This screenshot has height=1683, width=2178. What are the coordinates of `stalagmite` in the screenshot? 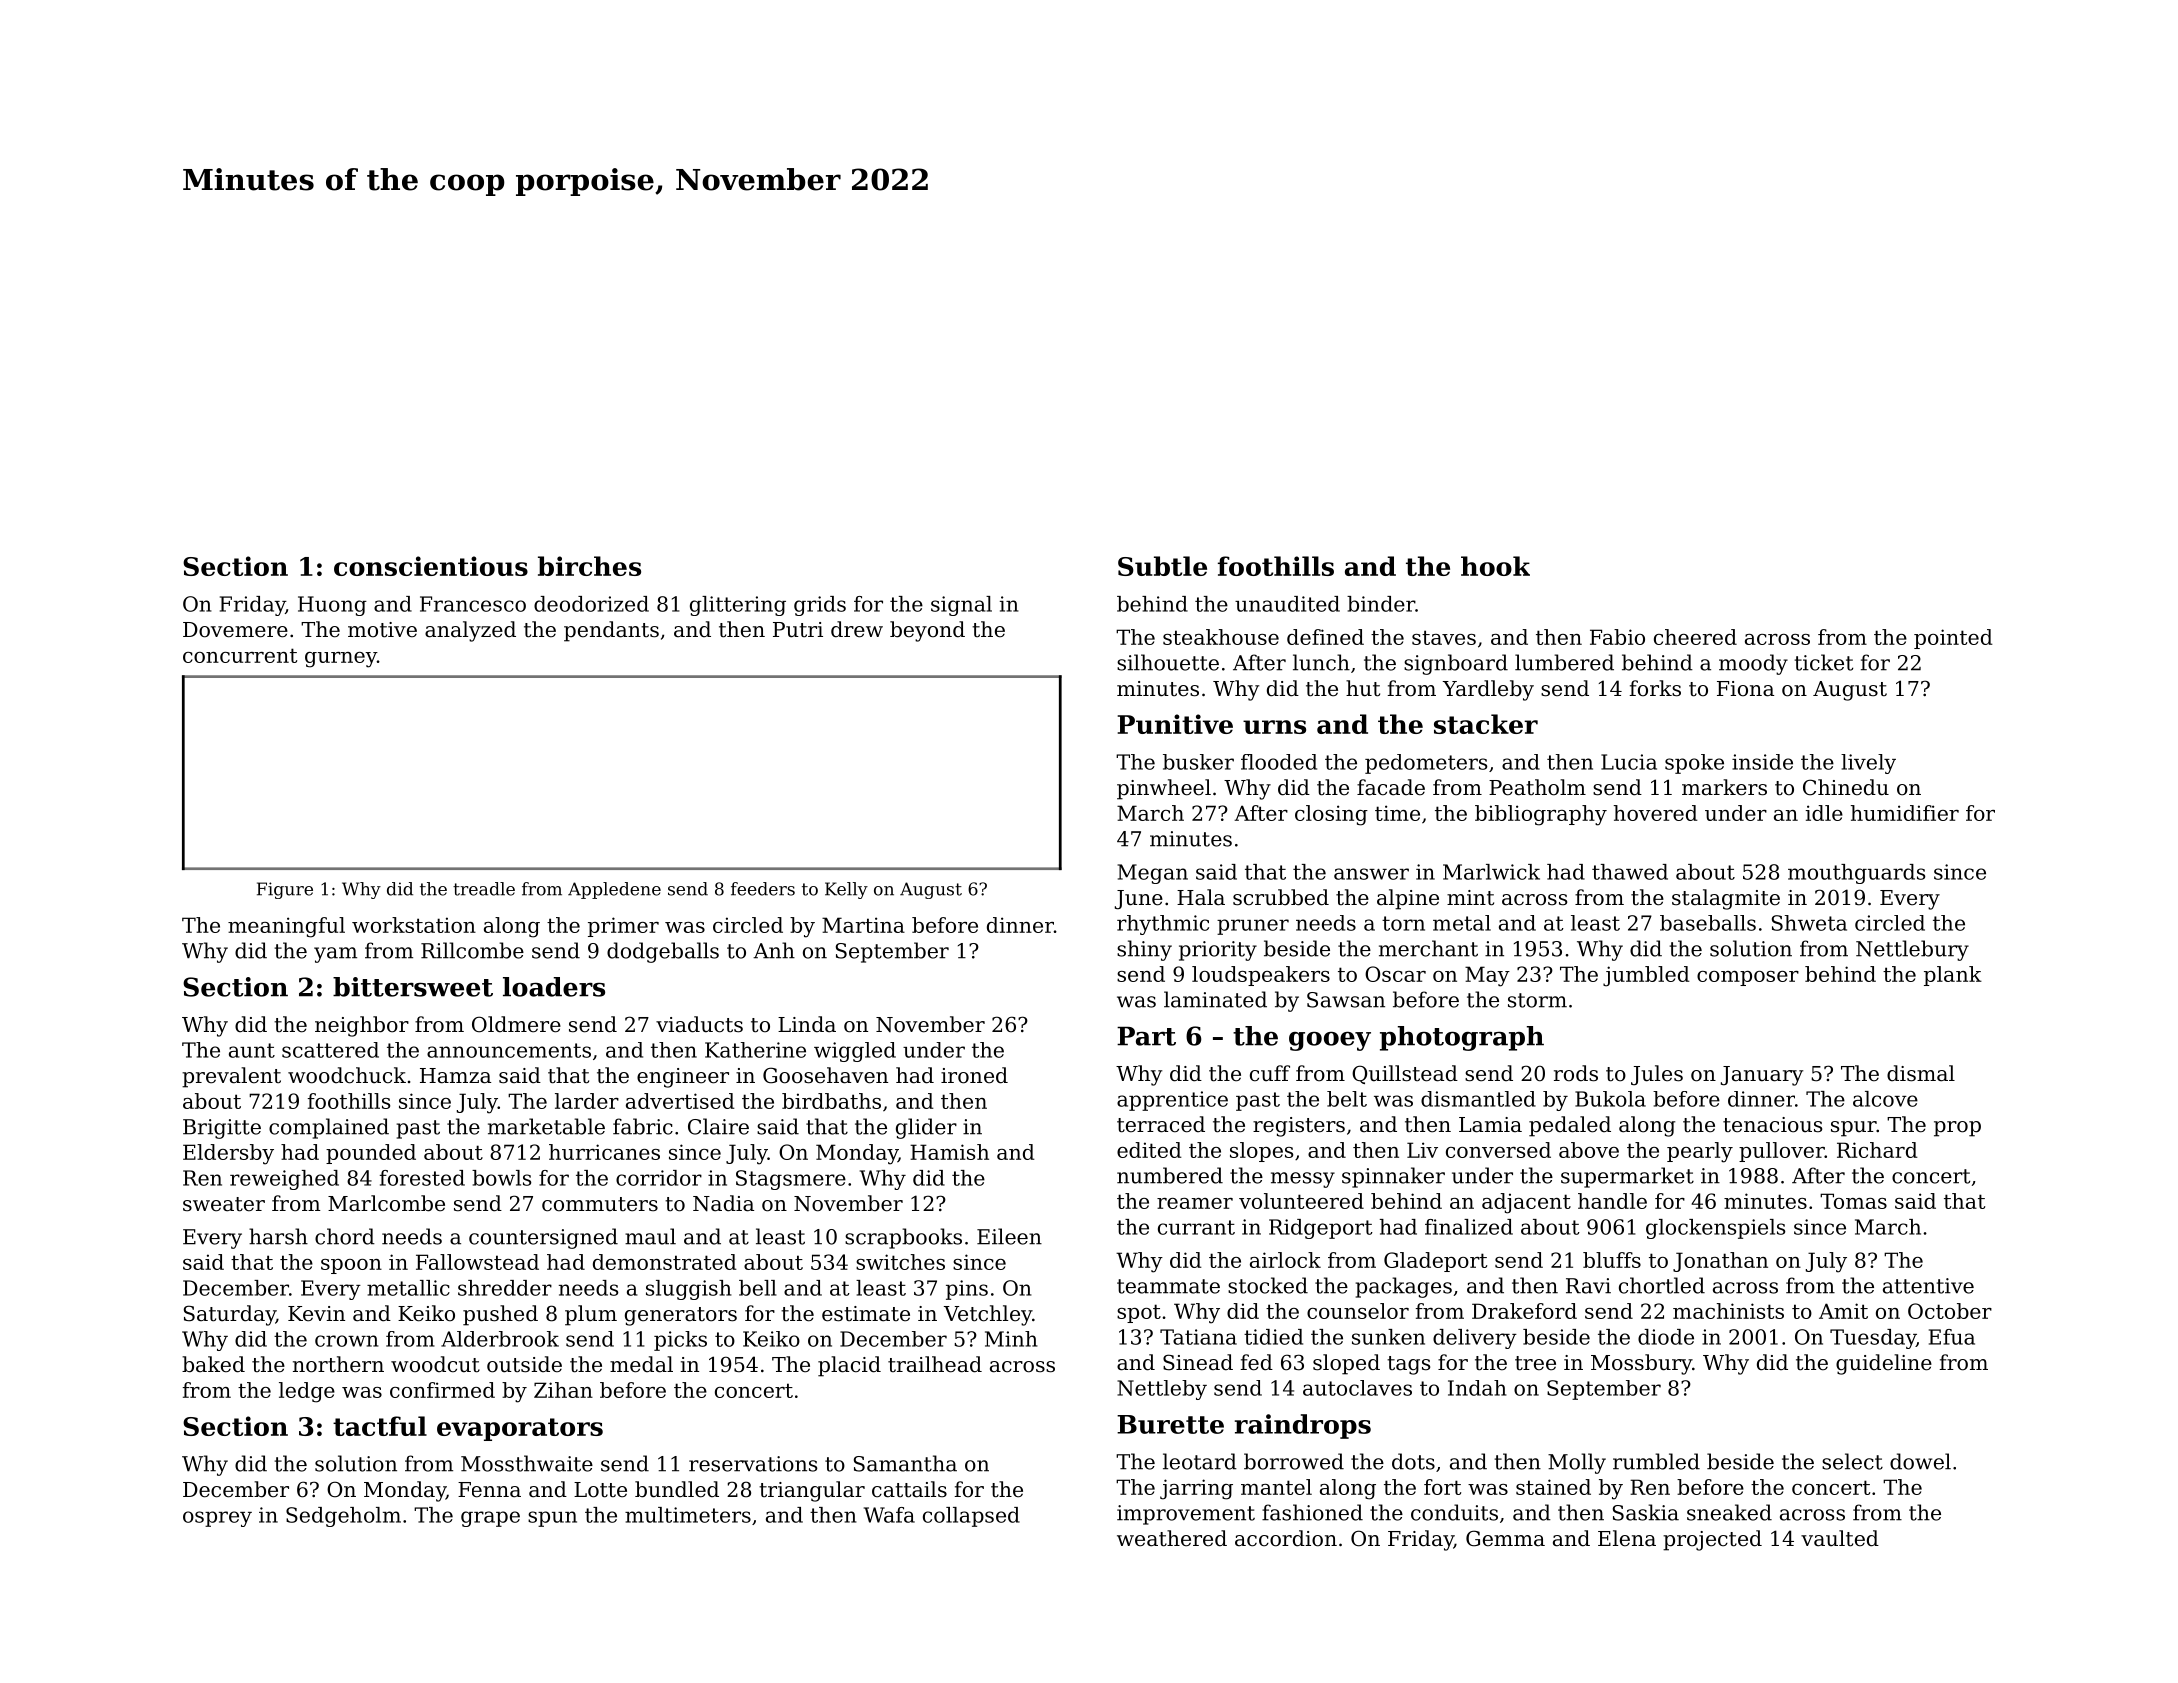 It's located at (1726, 899).
